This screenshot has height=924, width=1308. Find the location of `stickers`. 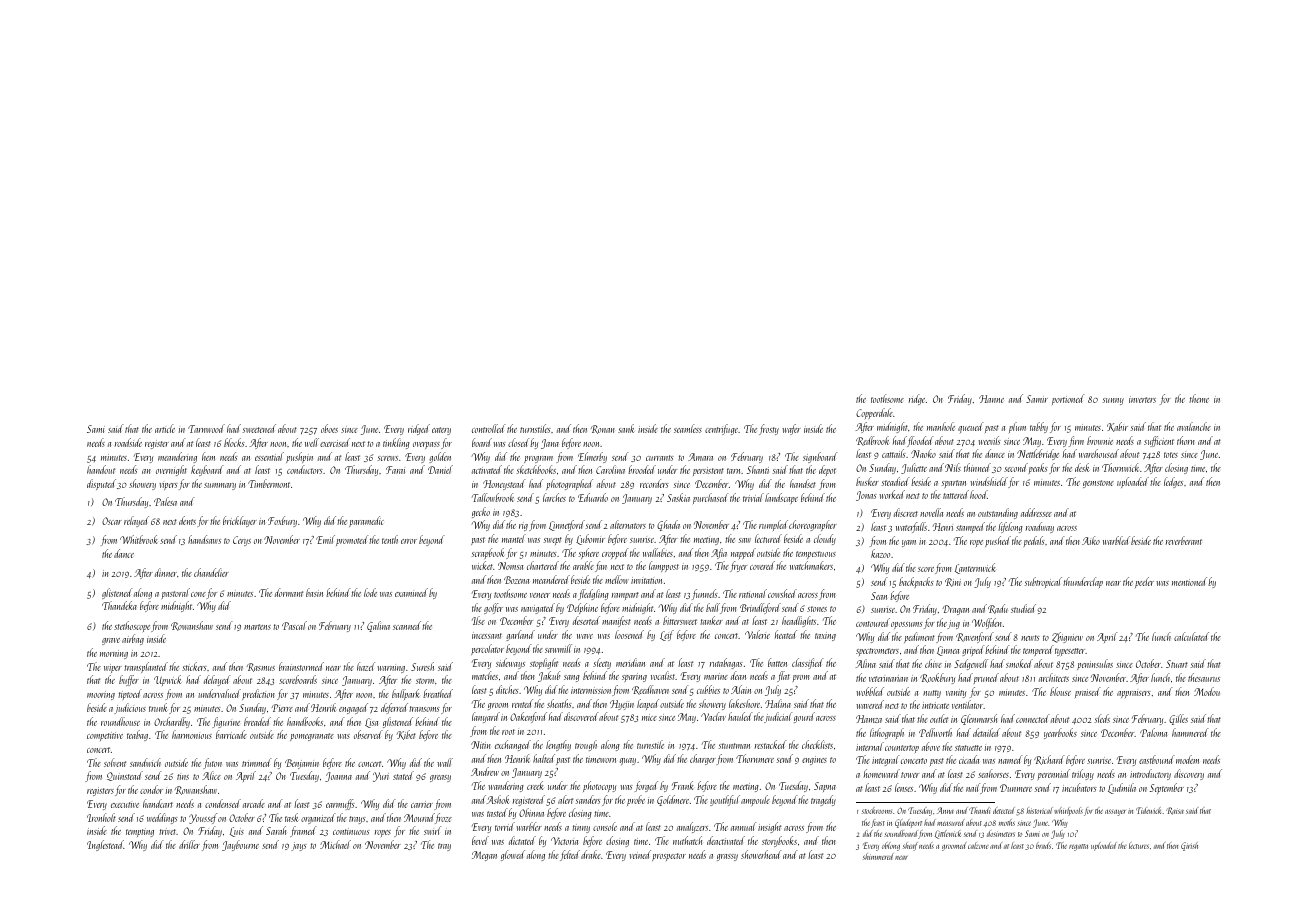

stickers is located at coordinates (194, 666).
